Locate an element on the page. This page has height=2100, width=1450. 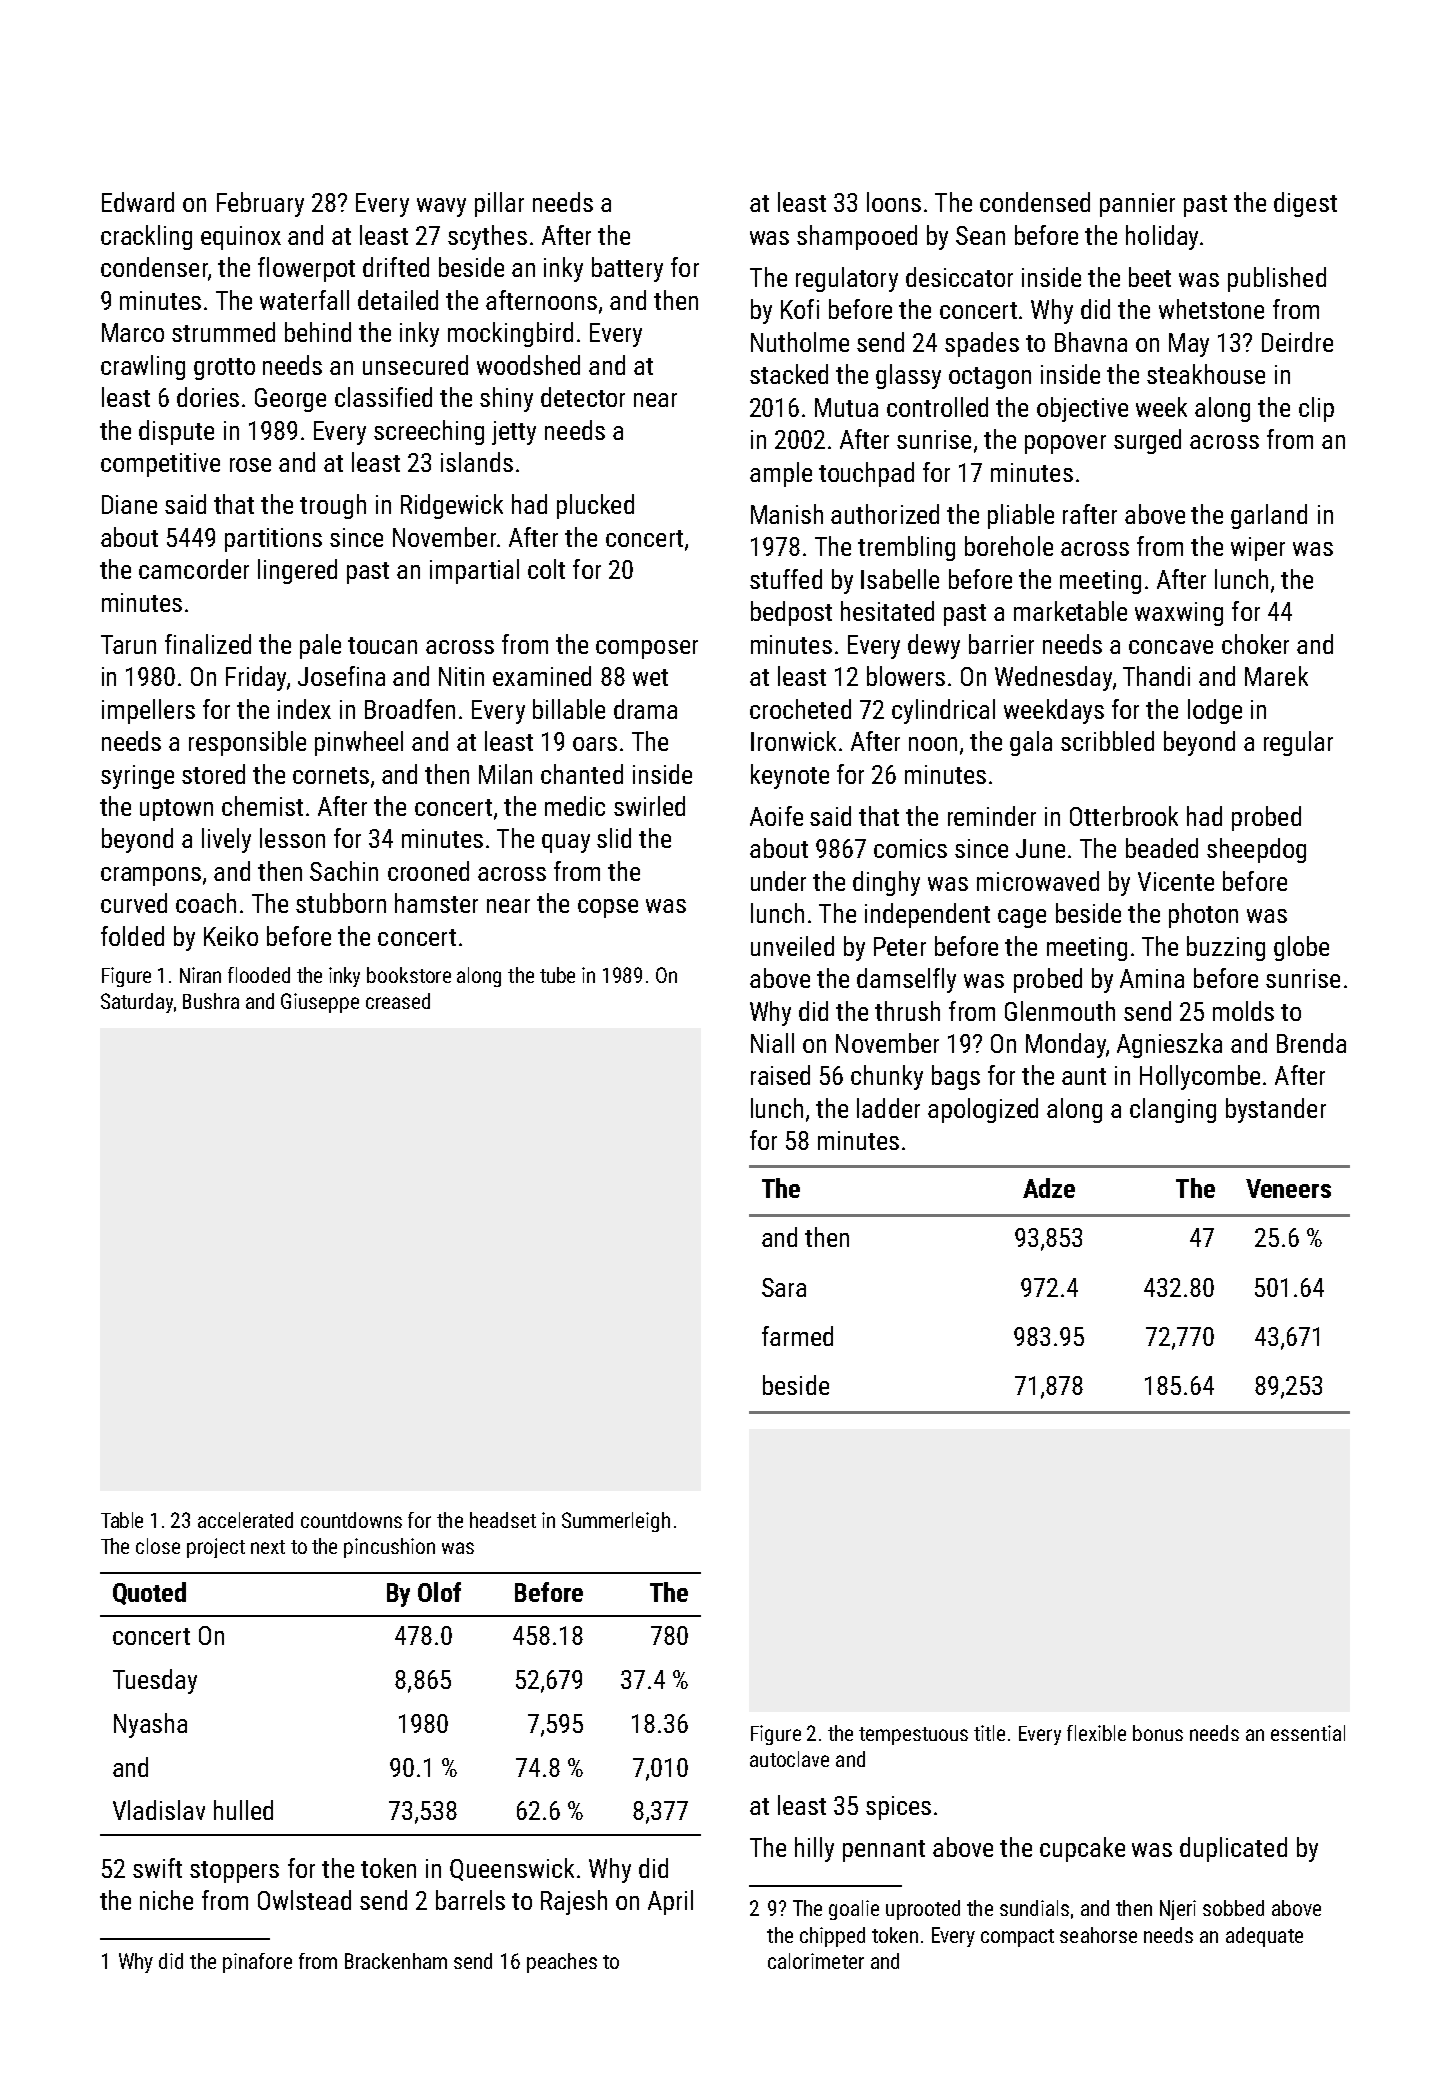
pliable is located at coordinates (1021, 516).
